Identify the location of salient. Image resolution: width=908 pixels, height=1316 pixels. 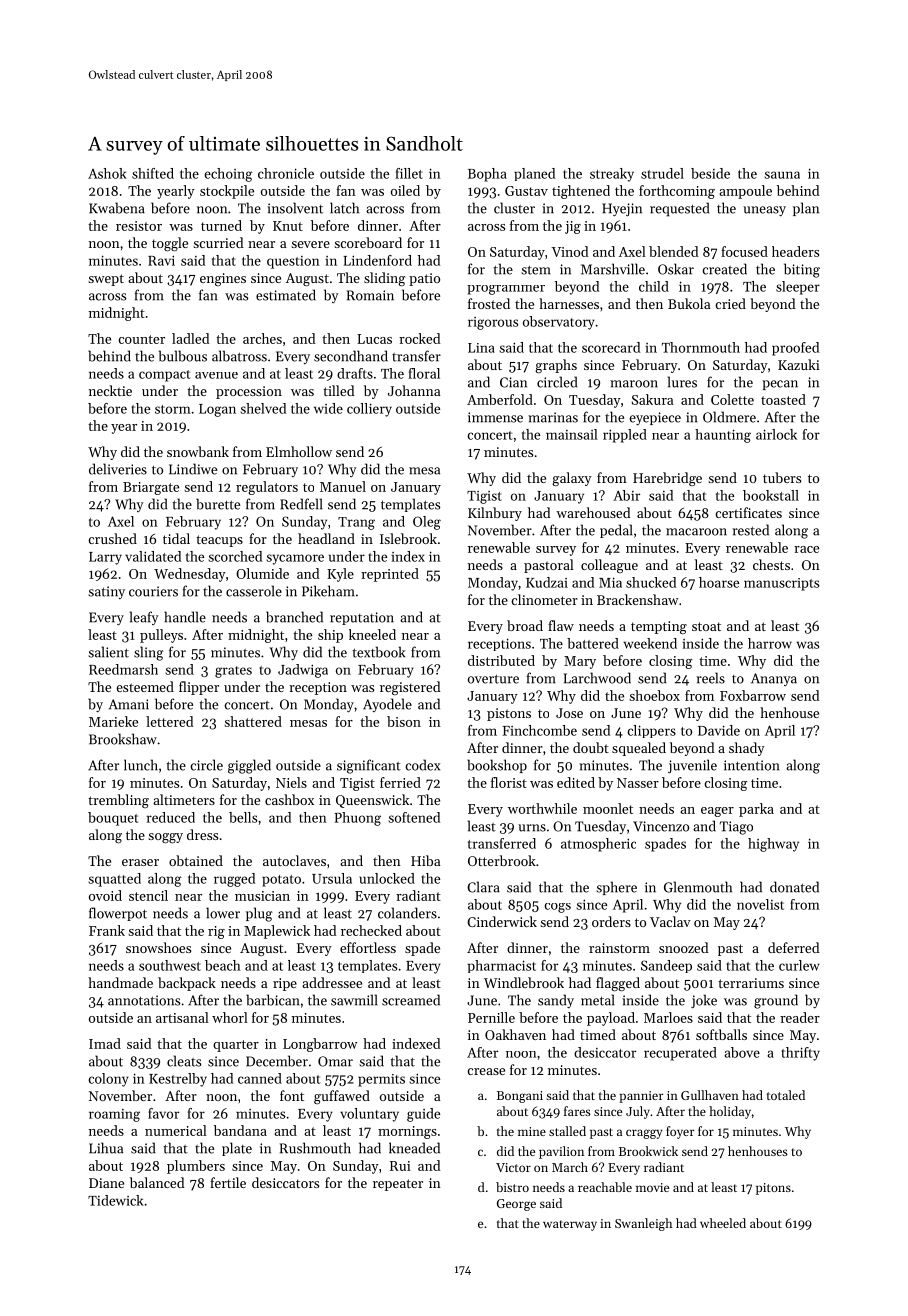
(108, 652).
